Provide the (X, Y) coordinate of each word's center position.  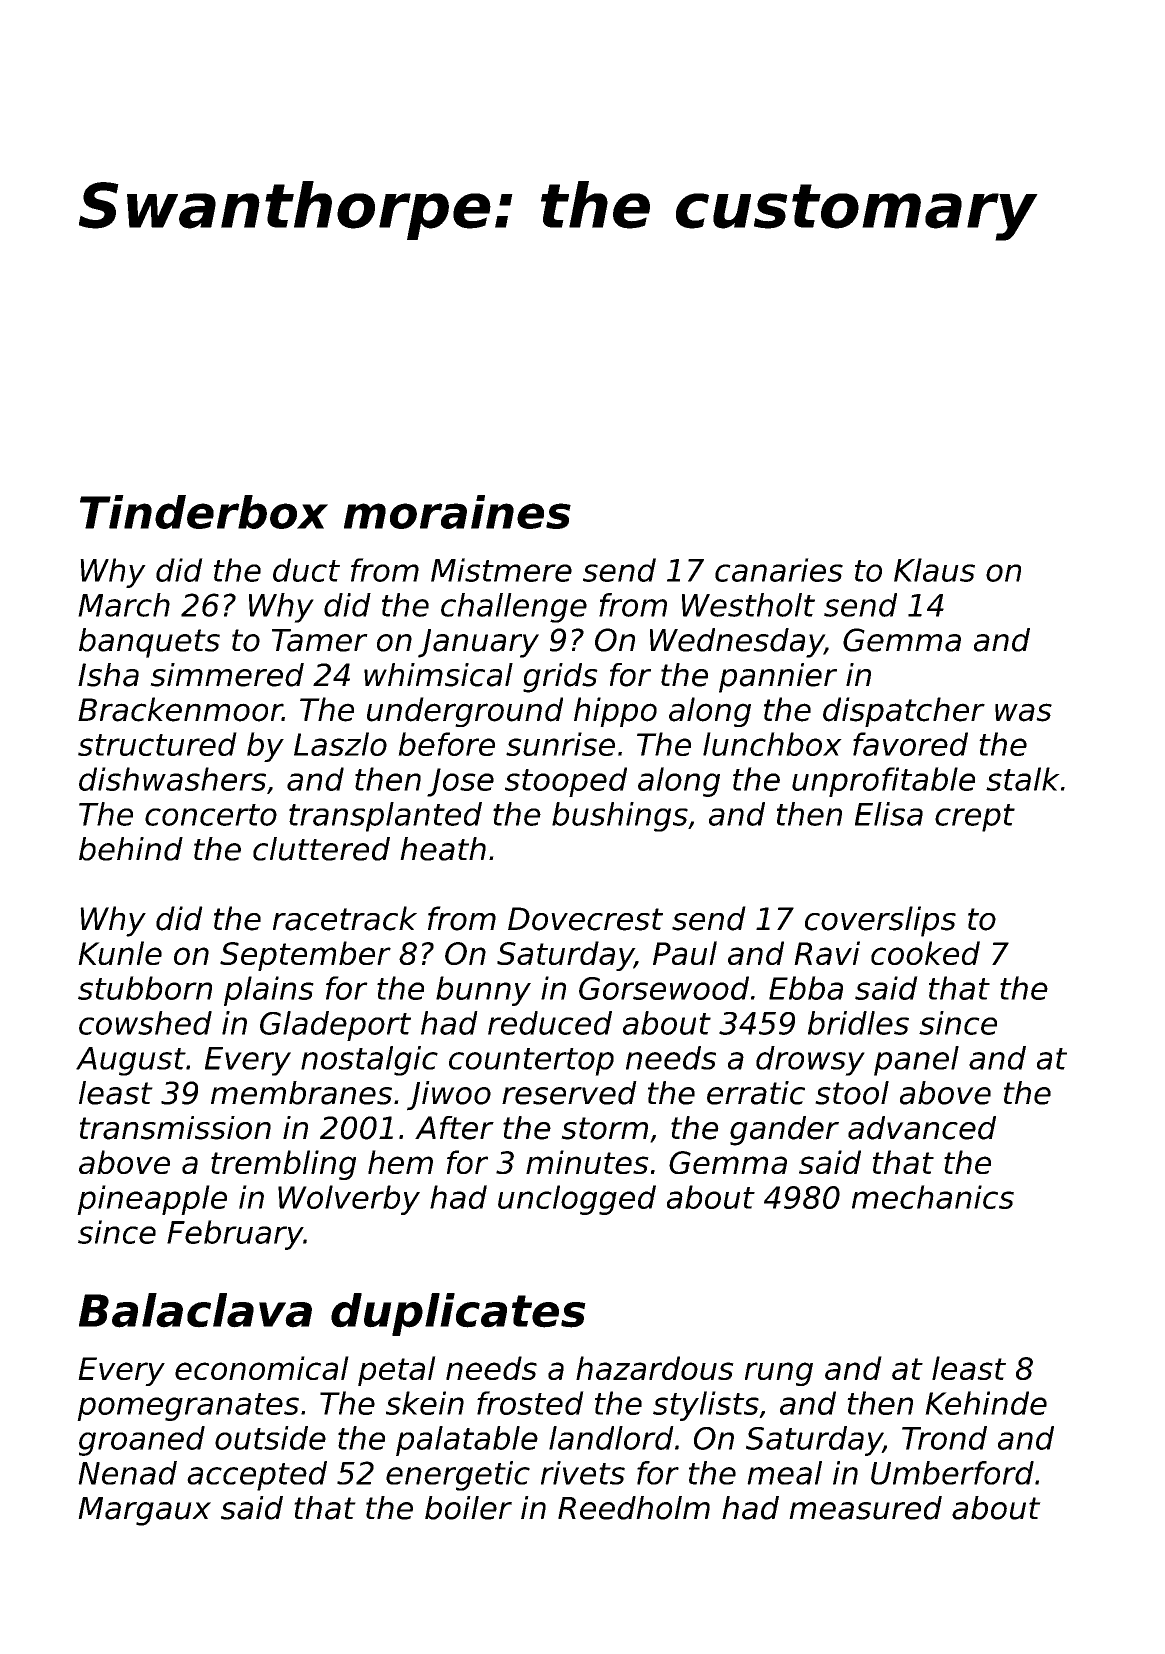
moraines (457, 512)
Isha (108, 675)
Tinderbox (204, 512)
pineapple (152, 1200)
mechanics (933, 1197)
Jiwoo (449, 1096)
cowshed (145, 1023)
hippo (615, 712)
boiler (468, 1508)
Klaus (934, 570)
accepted (257, 1476)
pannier (778, 678)
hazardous (655, 1368)
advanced (922, 1128)
